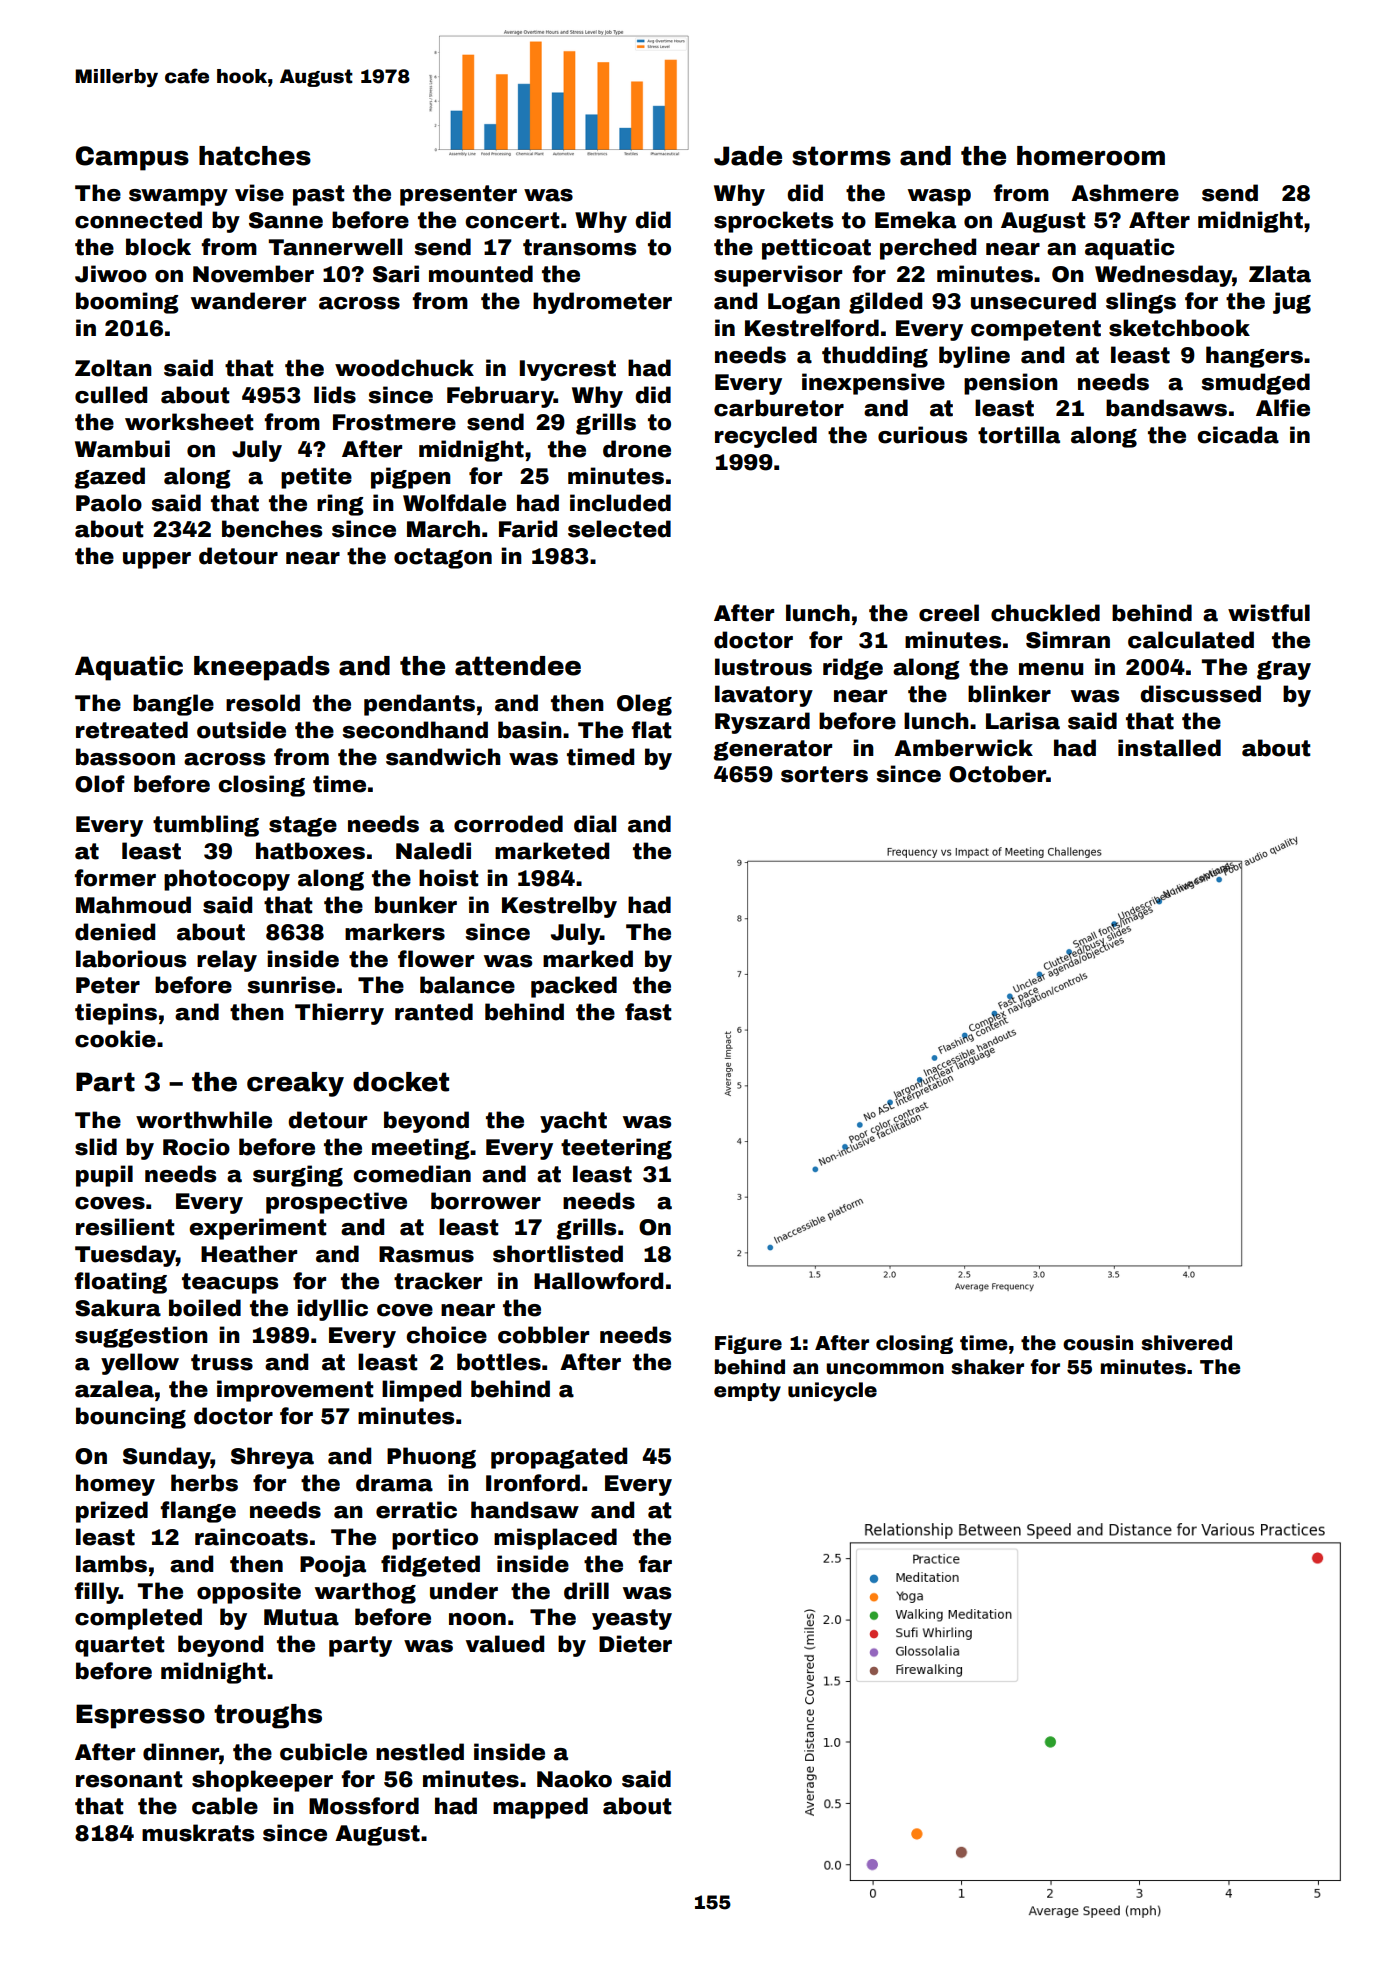  Describe the element at coordinates (132, 158) in the document. I see `Campus` at that location.
